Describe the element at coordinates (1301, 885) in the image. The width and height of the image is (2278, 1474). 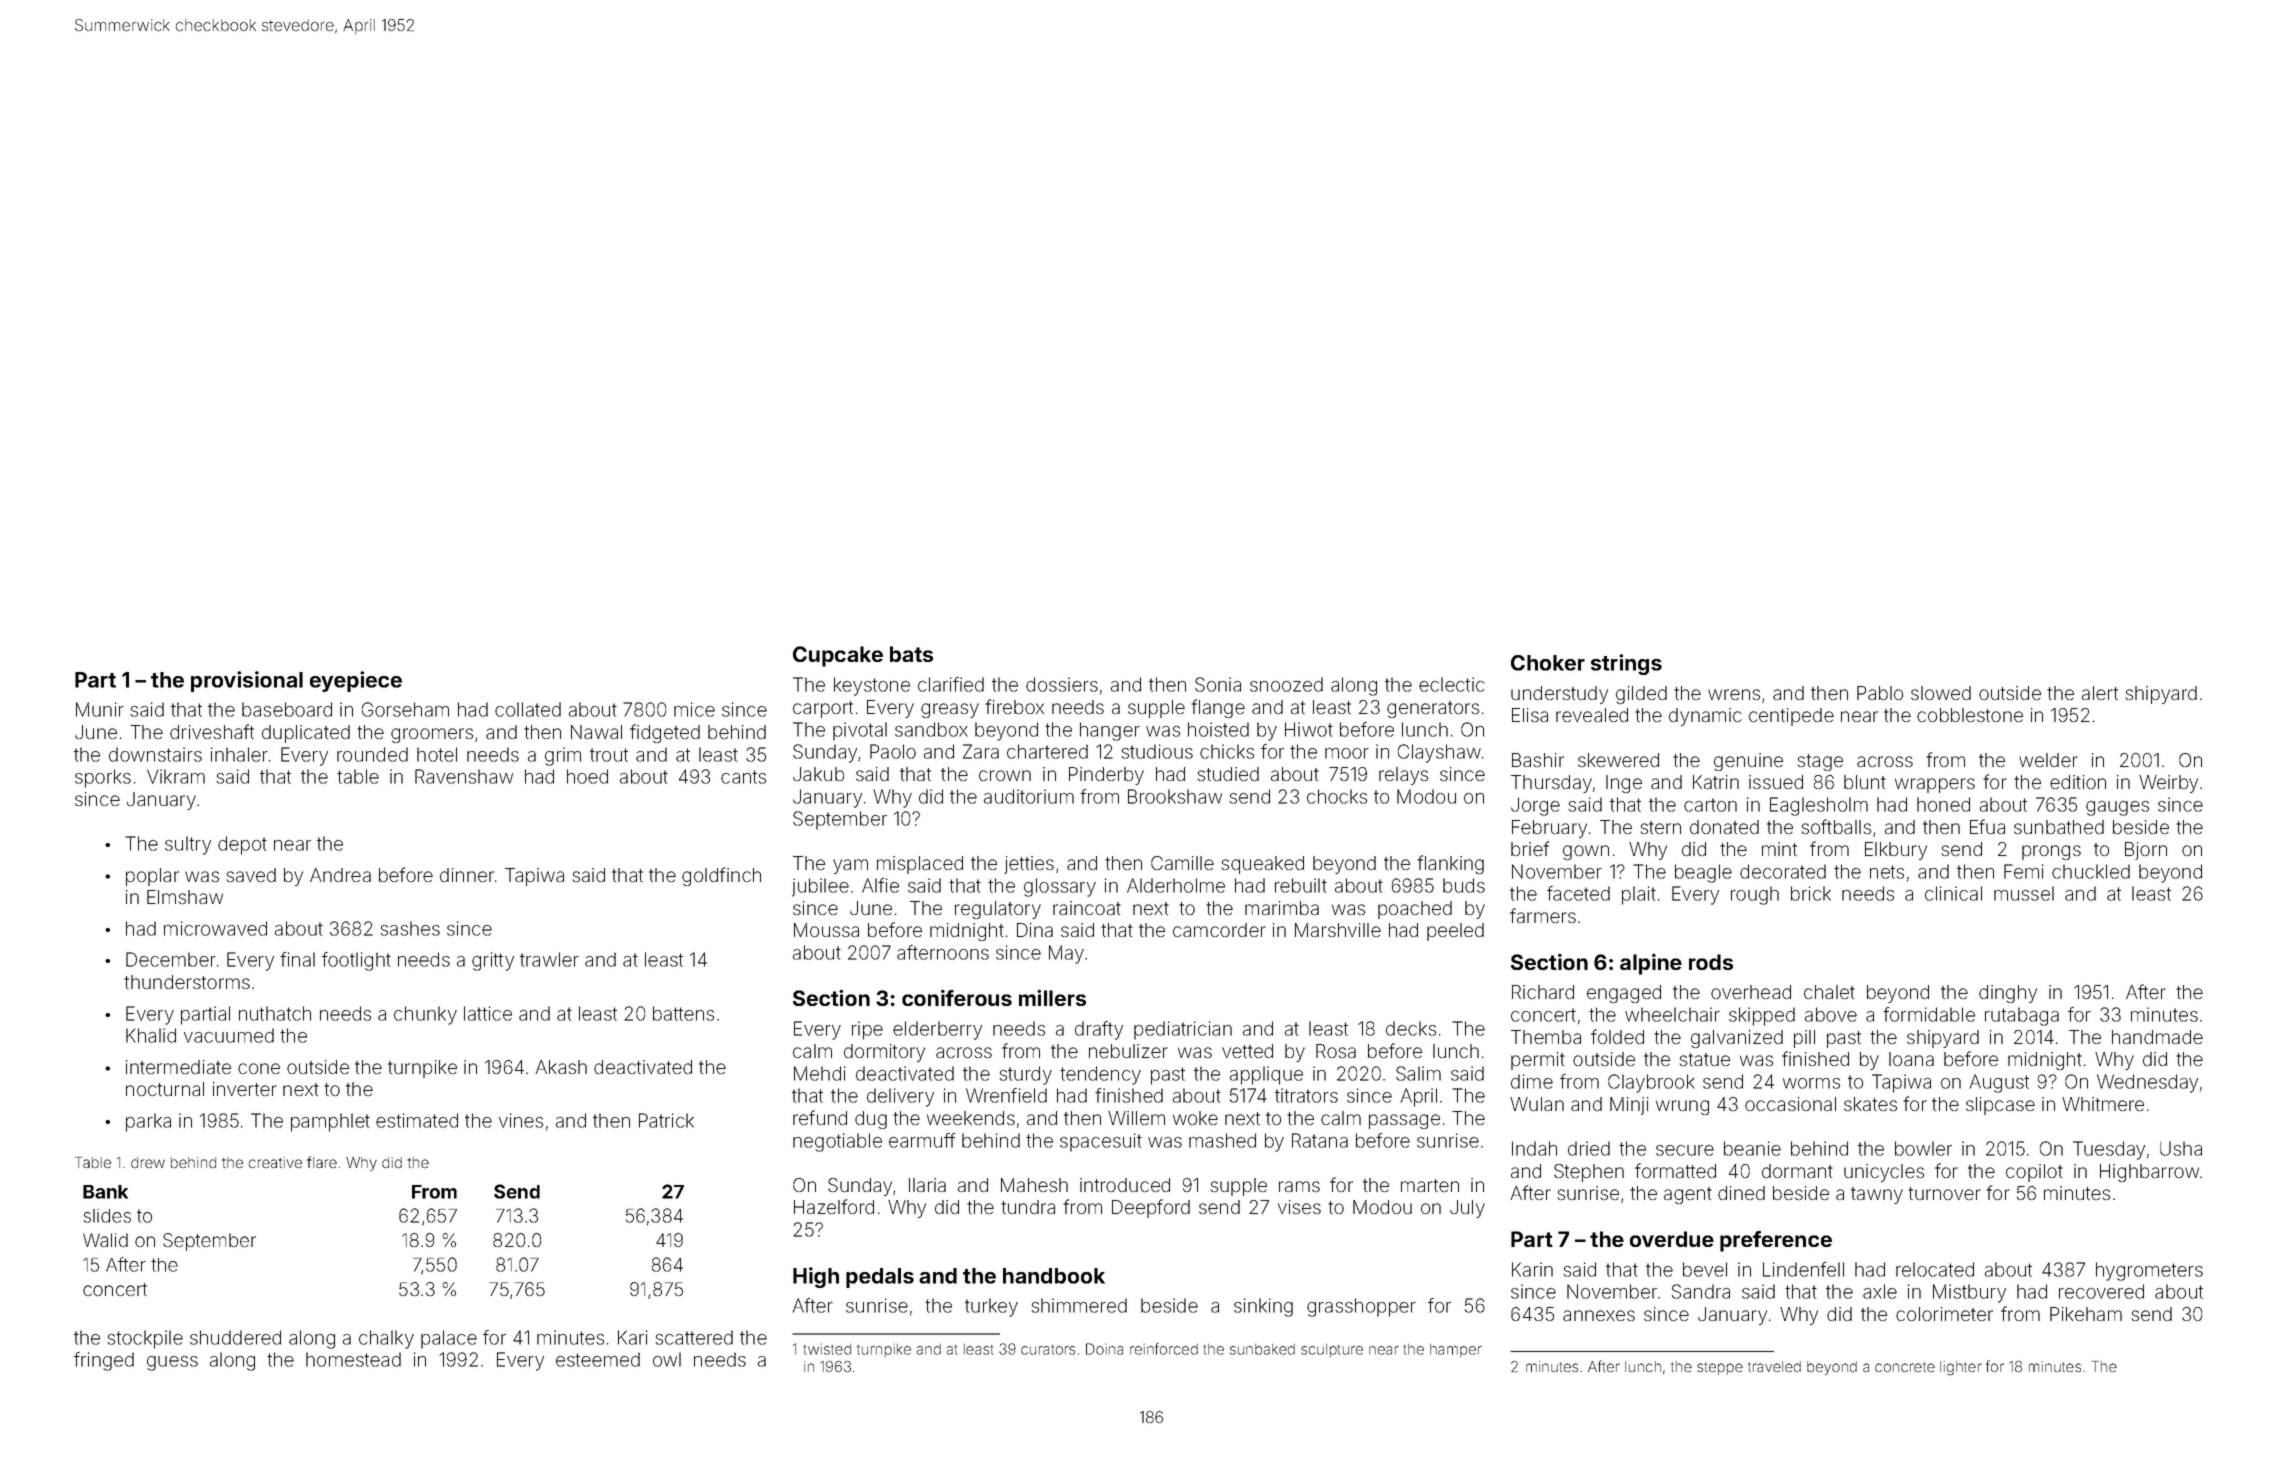
I see `rebuilt` at that location.
